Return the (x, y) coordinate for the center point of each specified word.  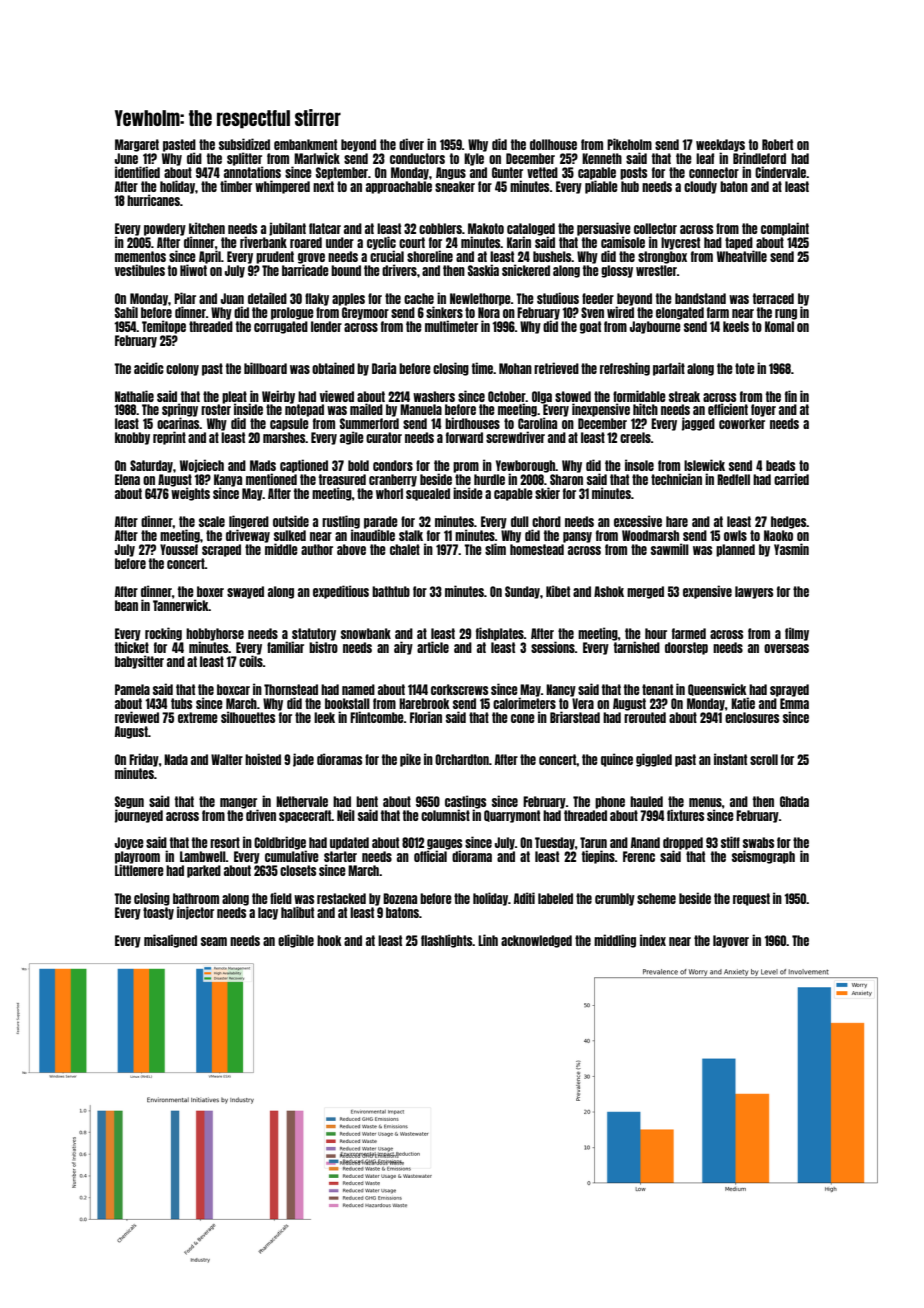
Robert (777, 144)
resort (225, 842)
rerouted (645, 717)
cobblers (440, 228)
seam (214, 941)
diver (411, 144)
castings (465, 802)
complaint (785, 229)
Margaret (137, 145)
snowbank (366, 633)
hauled (646, 801)
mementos (140, 256)
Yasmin (791, 549)
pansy (577, 537)
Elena (127, 479)
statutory (314, 634)
